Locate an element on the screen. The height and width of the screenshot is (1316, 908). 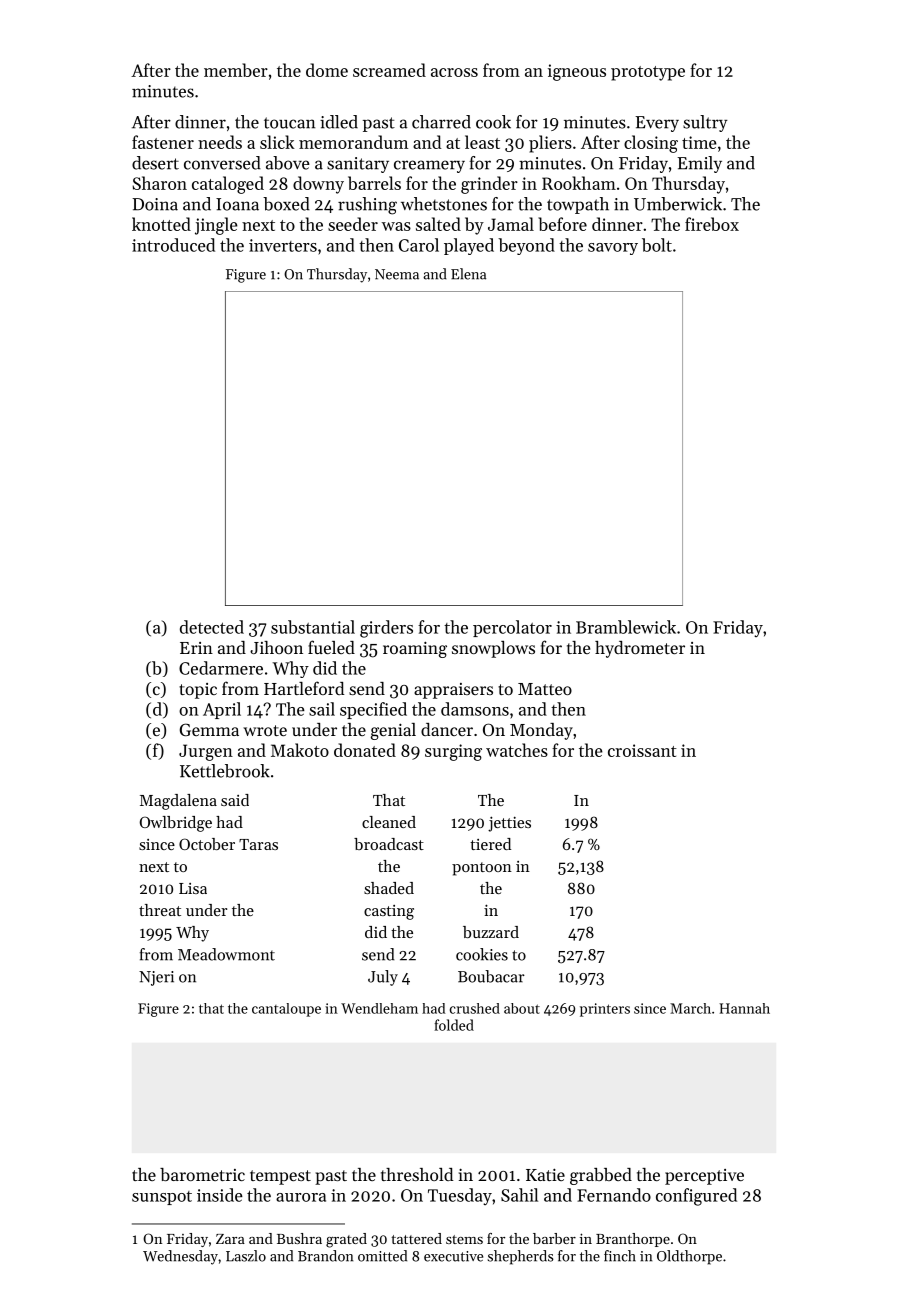
across is located at coordinates (454, 72).
